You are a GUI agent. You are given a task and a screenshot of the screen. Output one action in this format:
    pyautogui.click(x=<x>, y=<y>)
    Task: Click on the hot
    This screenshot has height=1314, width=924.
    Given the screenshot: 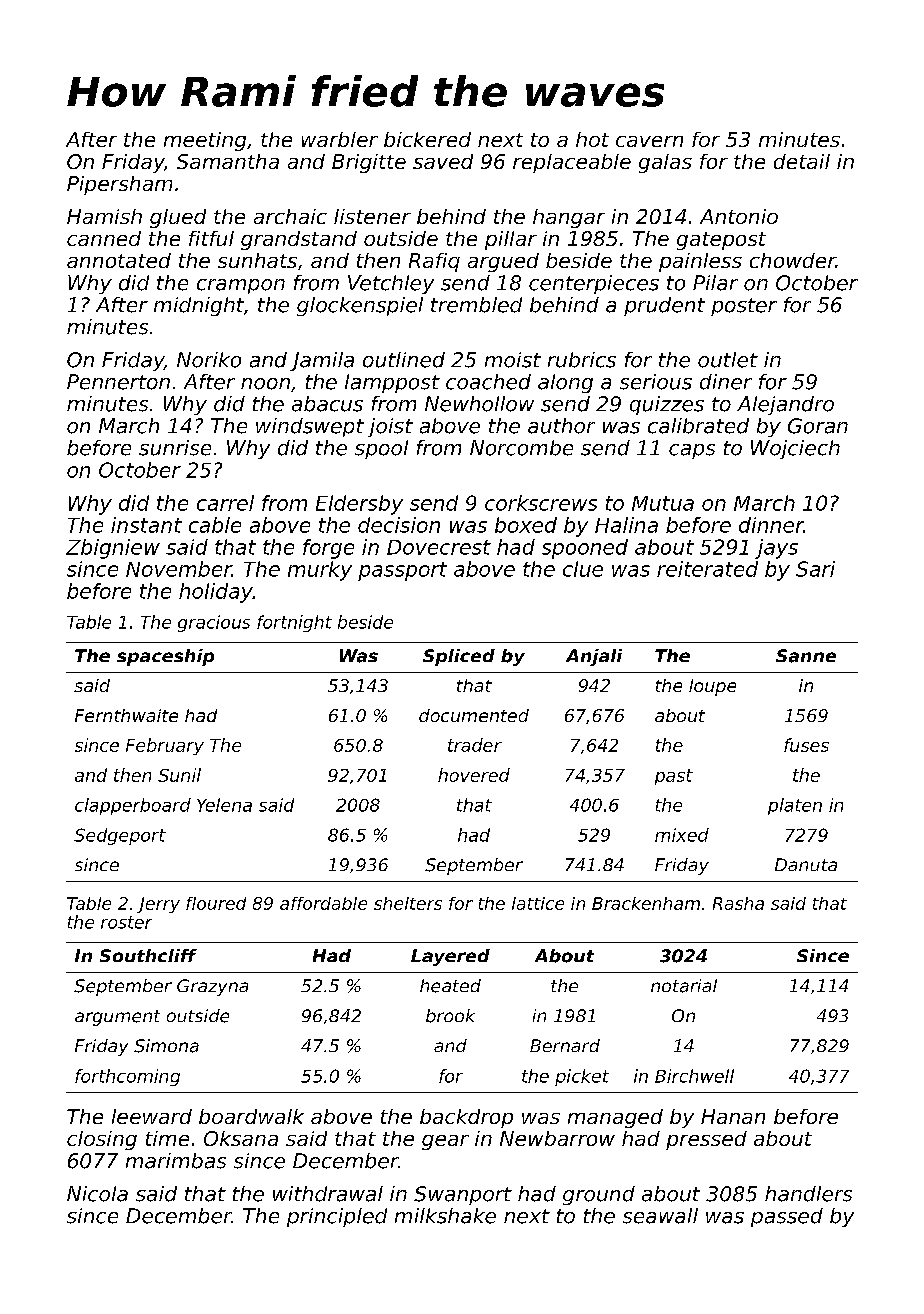 What is the action you would take?
    pyautogui.click(x=592, y=139)
